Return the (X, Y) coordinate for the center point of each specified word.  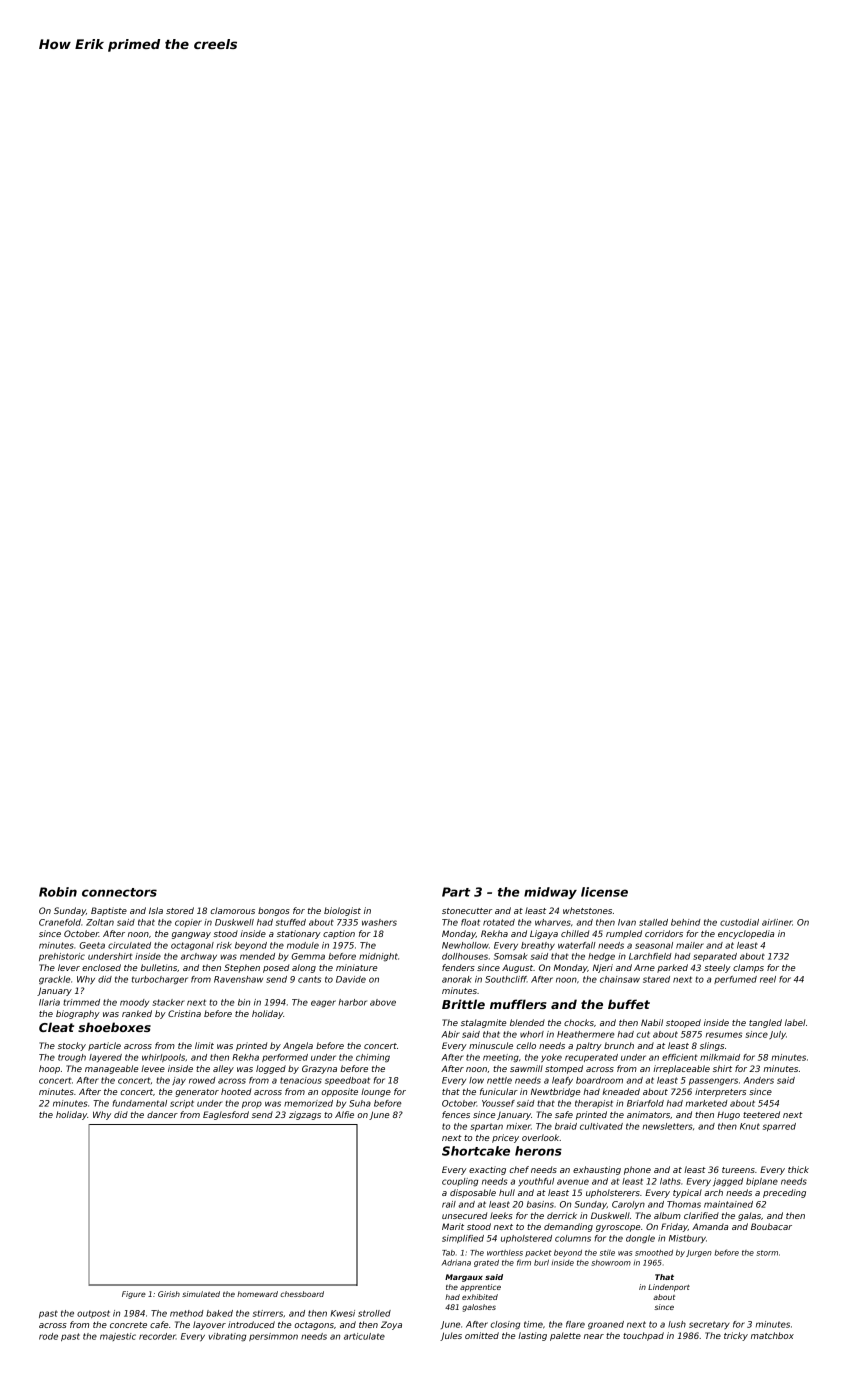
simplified (463, 1239)
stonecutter (467, 911)
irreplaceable (681, 1069)
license (604, 892)
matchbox (772, 1335)
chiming (373, 1058)
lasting (532, 1336)
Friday (674, 1227)
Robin (58, 892)
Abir (450, 1034)
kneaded (621, 1091)
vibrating (227, 1337)
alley (223, 1069)
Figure (134, 1295)
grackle (55, 980)
